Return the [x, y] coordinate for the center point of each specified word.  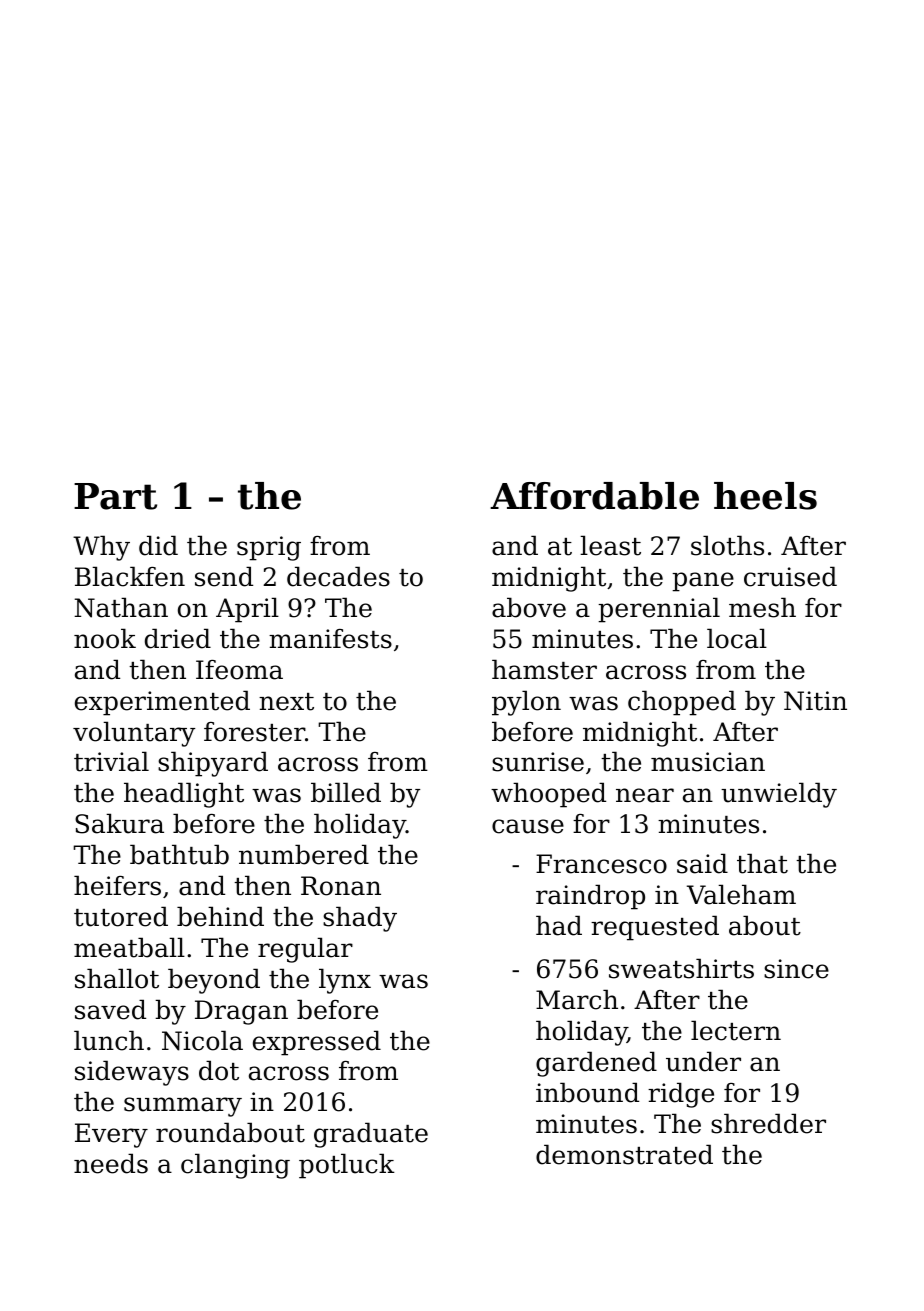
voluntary [134, 734]
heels [765, 496]
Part [115, 496]
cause [528, 826]
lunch [109, 1040]
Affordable [594, 496]
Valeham [741, 894]
